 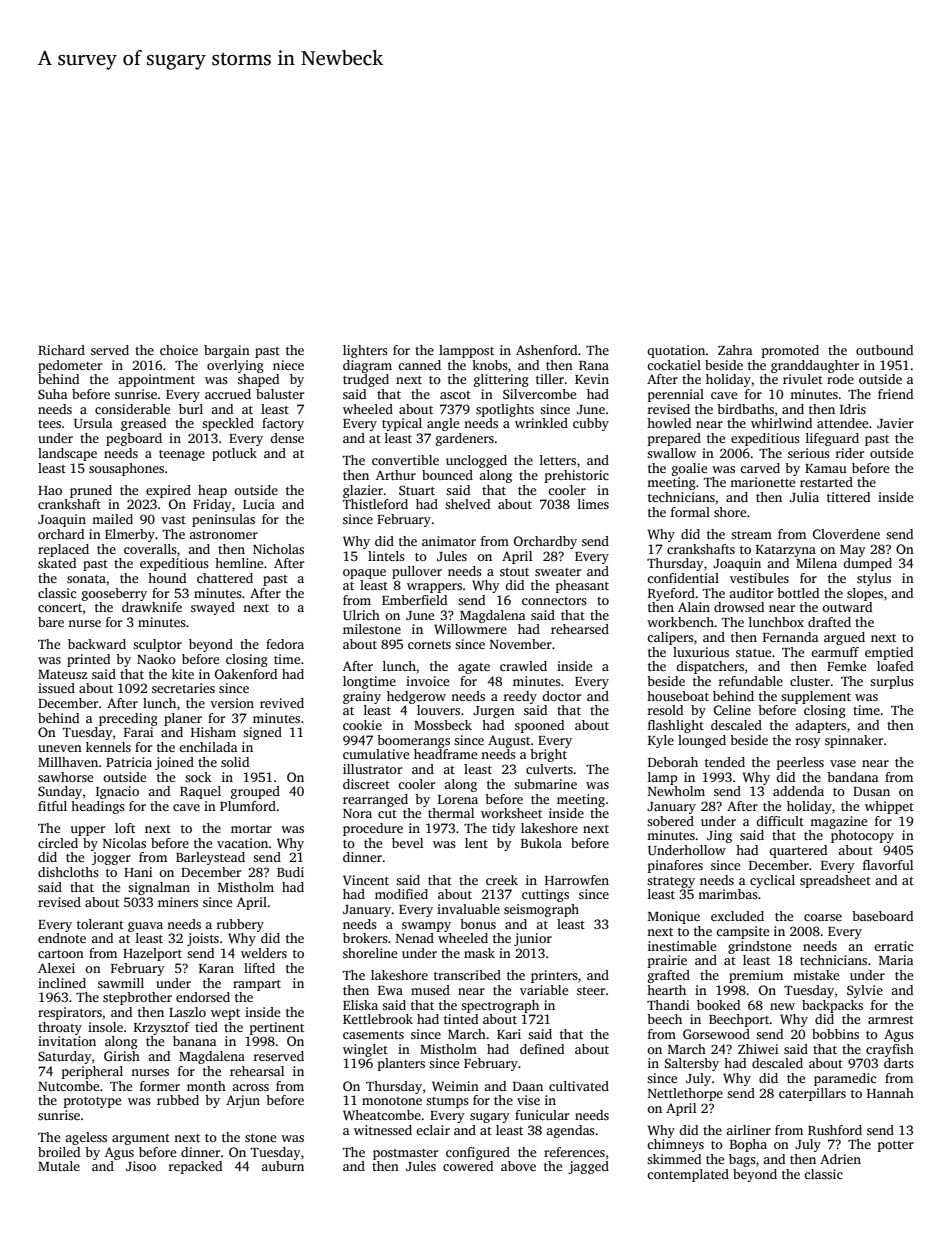 I want to click on broiled, so click(x=59, y=1152).
